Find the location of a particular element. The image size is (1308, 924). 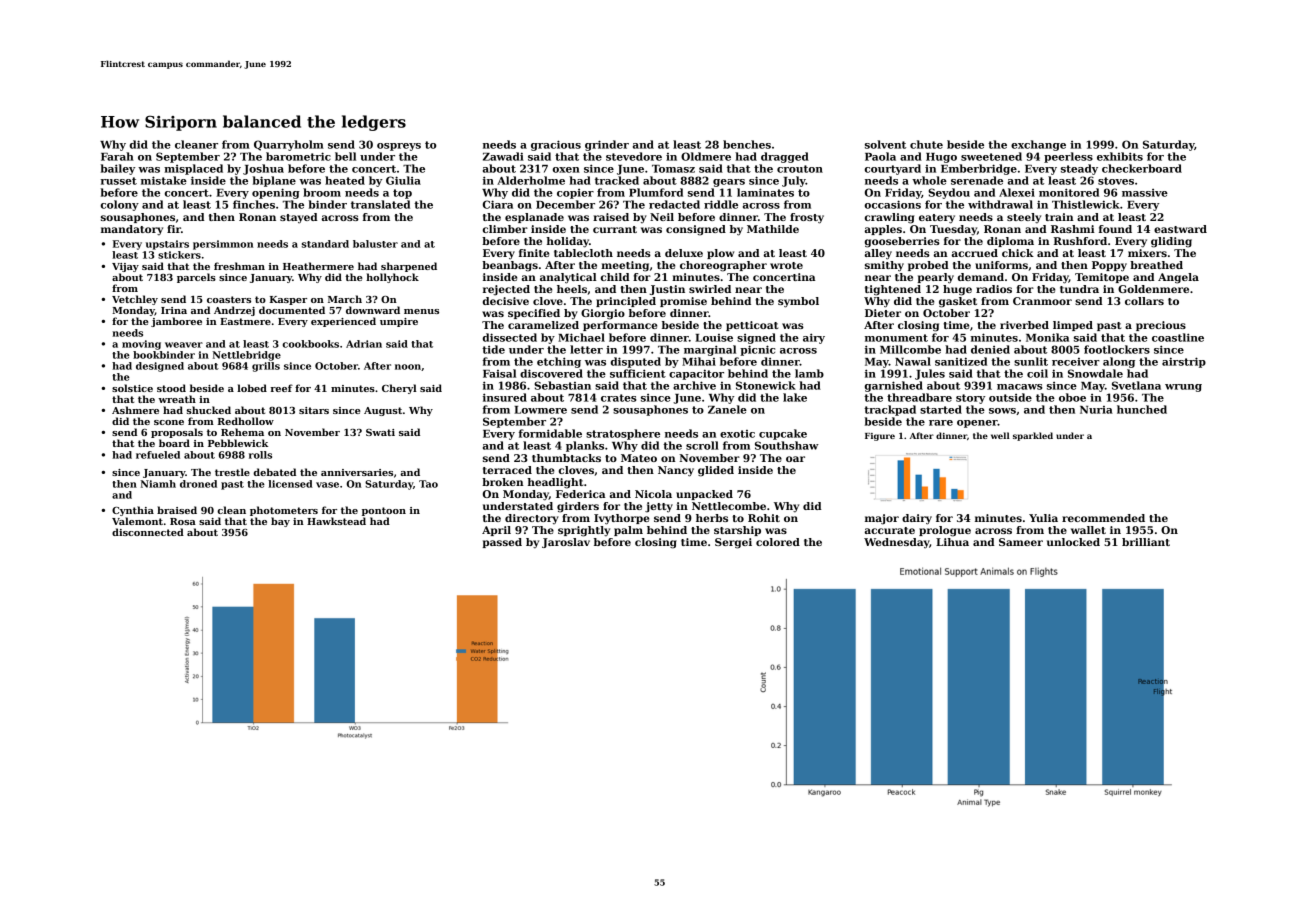

anniversaries is located at coordinates (357, 472).
